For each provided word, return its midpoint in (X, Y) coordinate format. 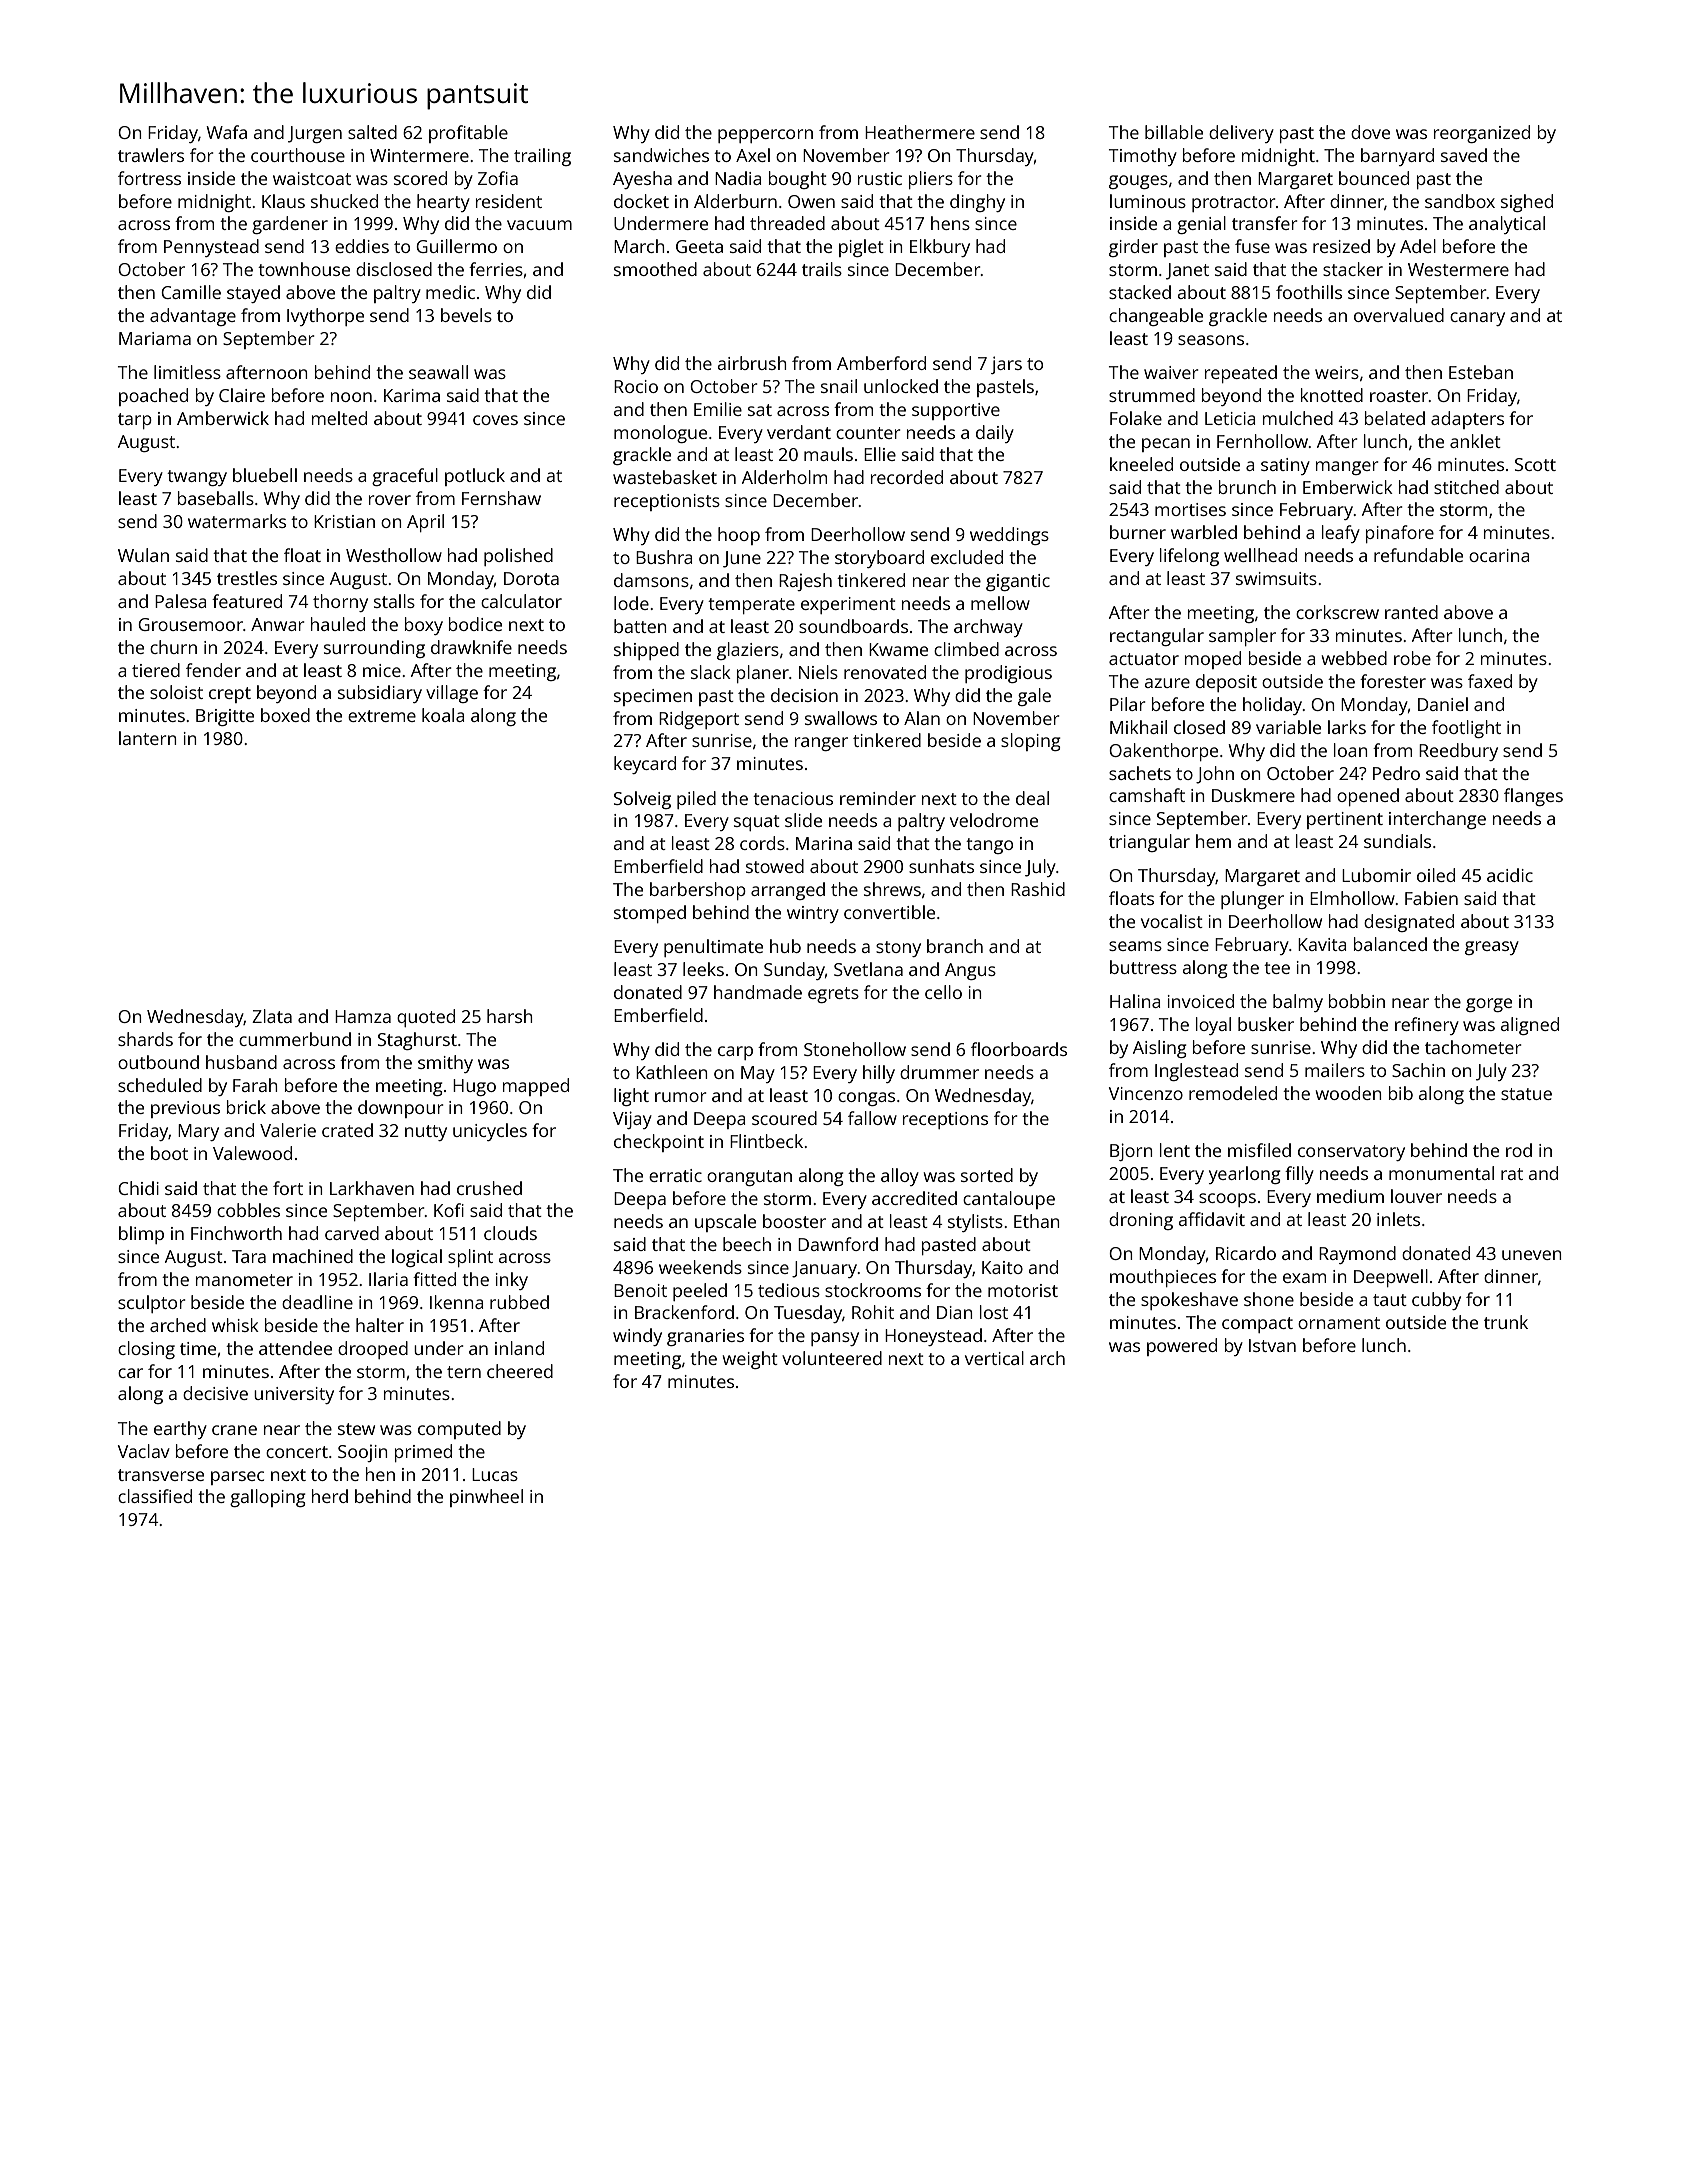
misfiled (1259, 1150)
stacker (1353, 269)
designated (1409, 923)
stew (356, 1429)
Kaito (1002, 1267)
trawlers (151, 155)
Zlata (272, 1016)
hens (950, 223)
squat (757, 823)
